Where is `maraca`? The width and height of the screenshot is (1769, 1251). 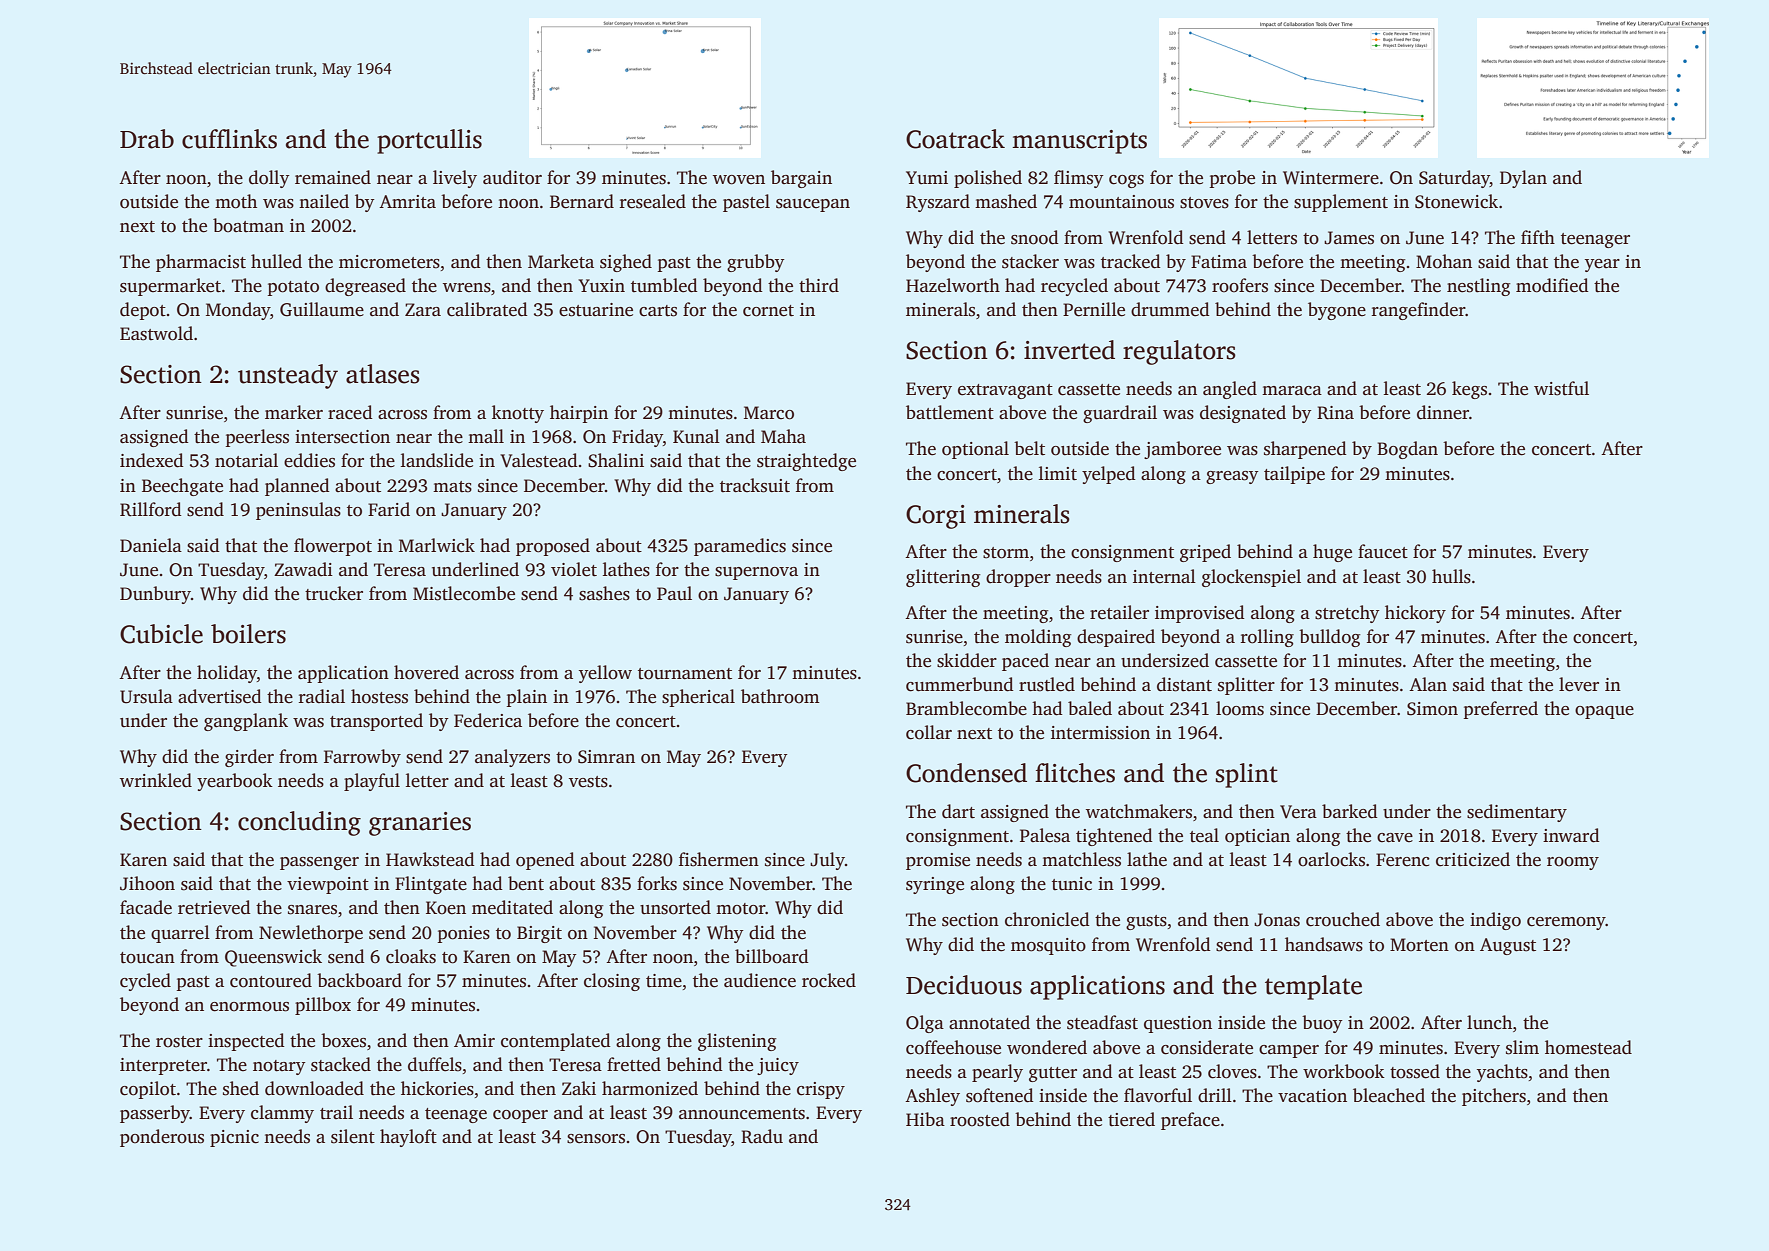 maraca is located at coordinates (1292, 391).
